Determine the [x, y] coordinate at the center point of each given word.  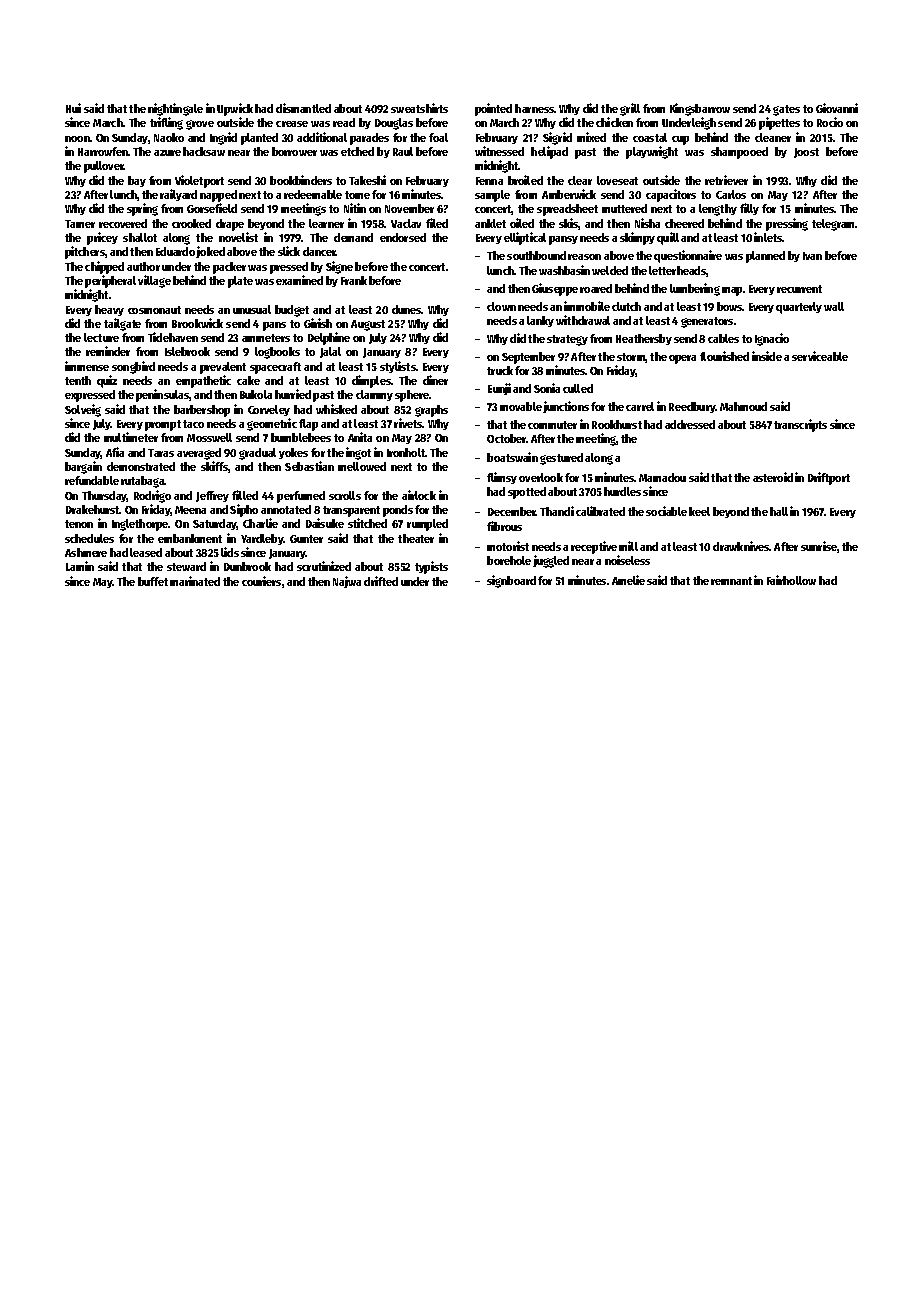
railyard [178, 195]
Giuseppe [555, 289]
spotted [527, 493]
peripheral [110, 281]
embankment [190, 538]
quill [668, 238]
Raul [403, 151]
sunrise [819, 546]
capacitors [671, 195]
